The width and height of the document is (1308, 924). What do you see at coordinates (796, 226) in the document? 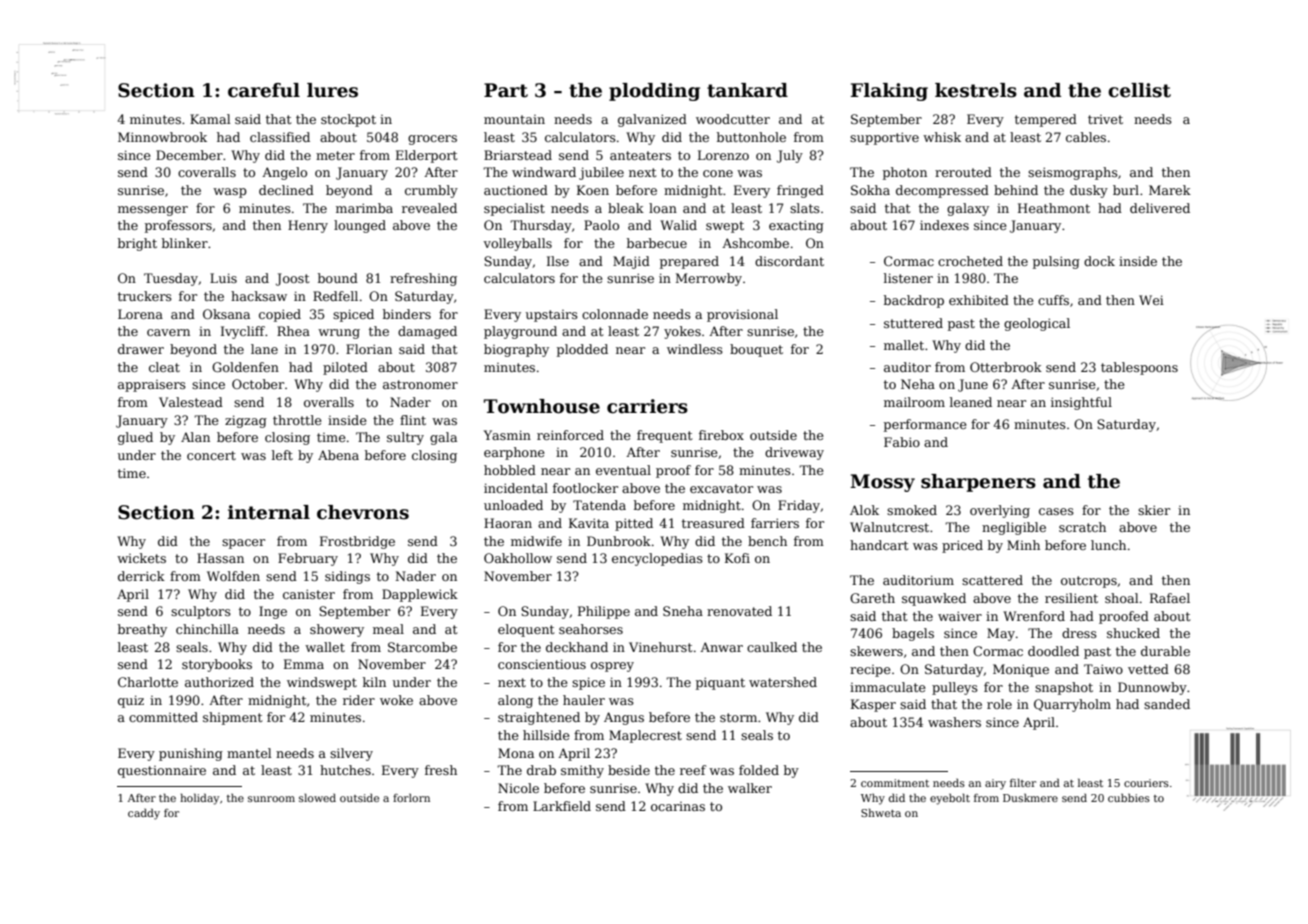
I see `exacting` at bounding box center [796, 226].
